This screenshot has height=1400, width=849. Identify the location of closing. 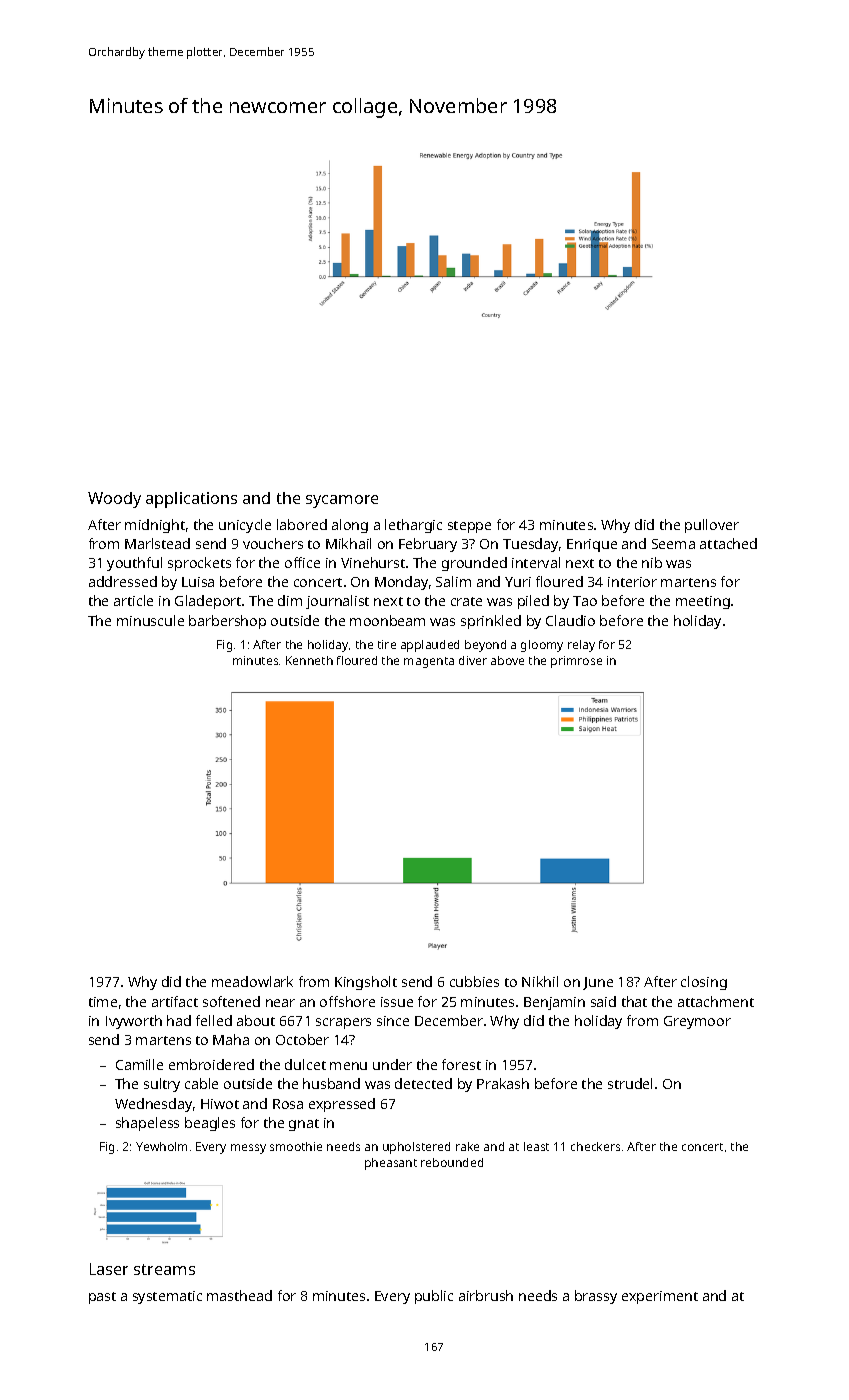
(704, 983).
